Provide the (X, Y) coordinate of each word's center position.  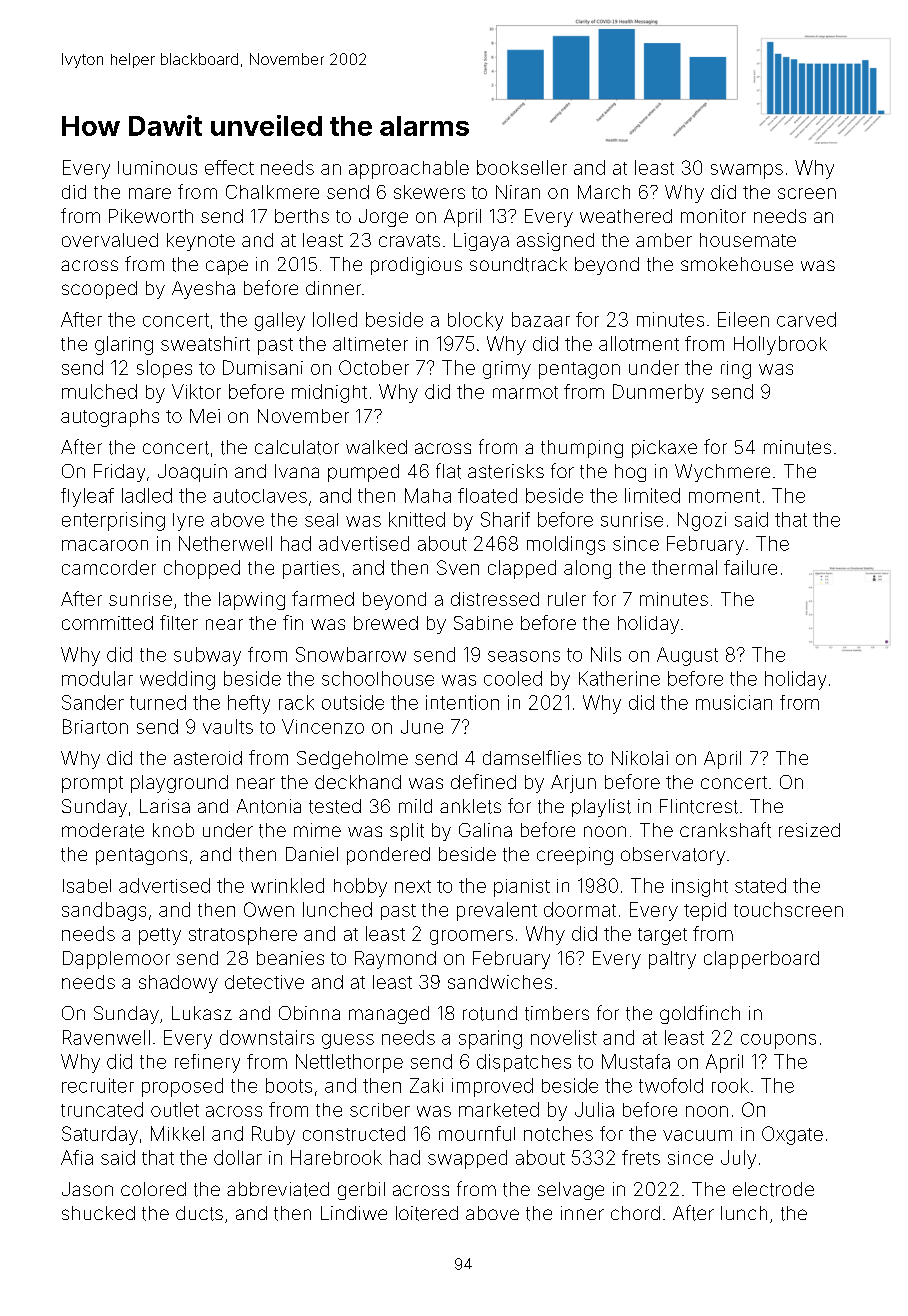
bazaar (541, 319)
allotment (639, 343)
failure (750, 567)
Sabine (483, 623)
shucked (98, 1213)
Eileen (743, 319)
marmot (525, 392)
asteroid (208, 758)
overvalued (110, 240)
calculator (297, 447)
